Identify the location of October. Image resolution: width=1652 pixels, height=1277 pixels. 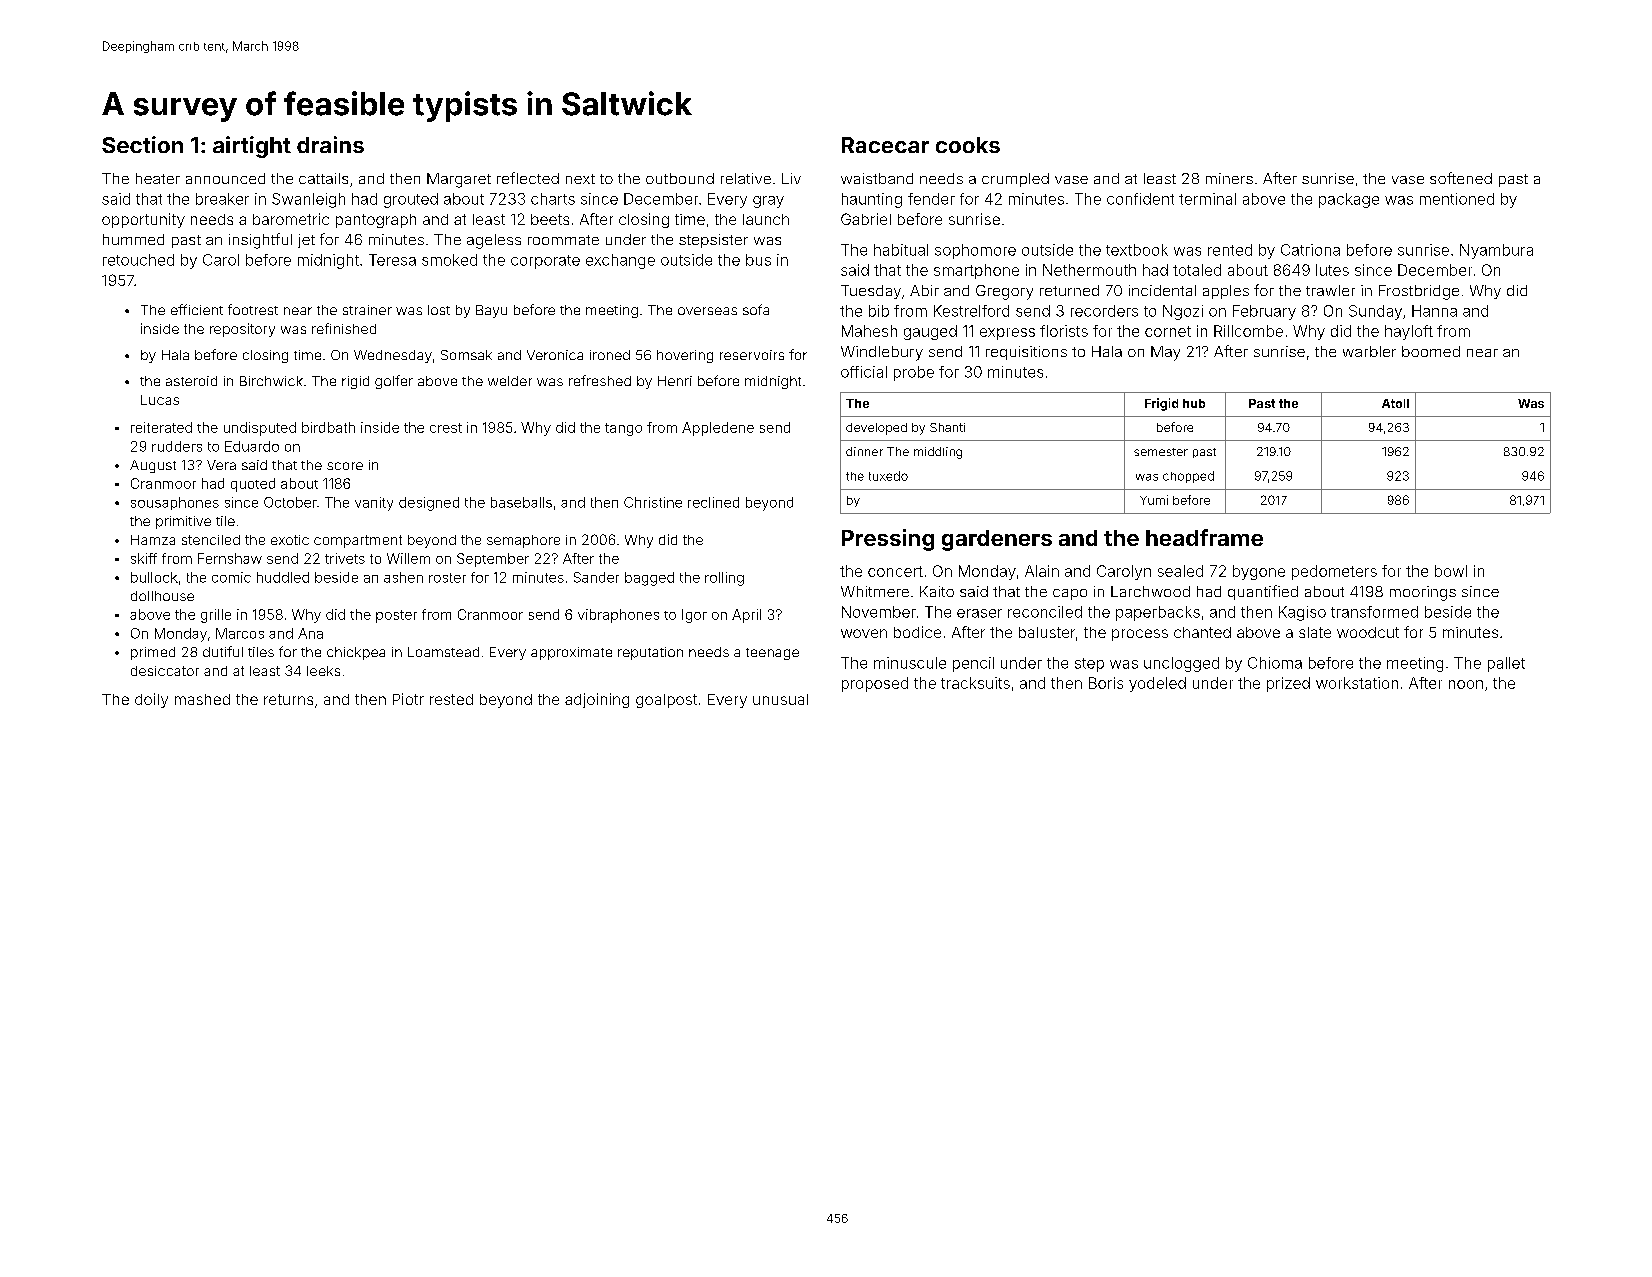
(290, 502).
